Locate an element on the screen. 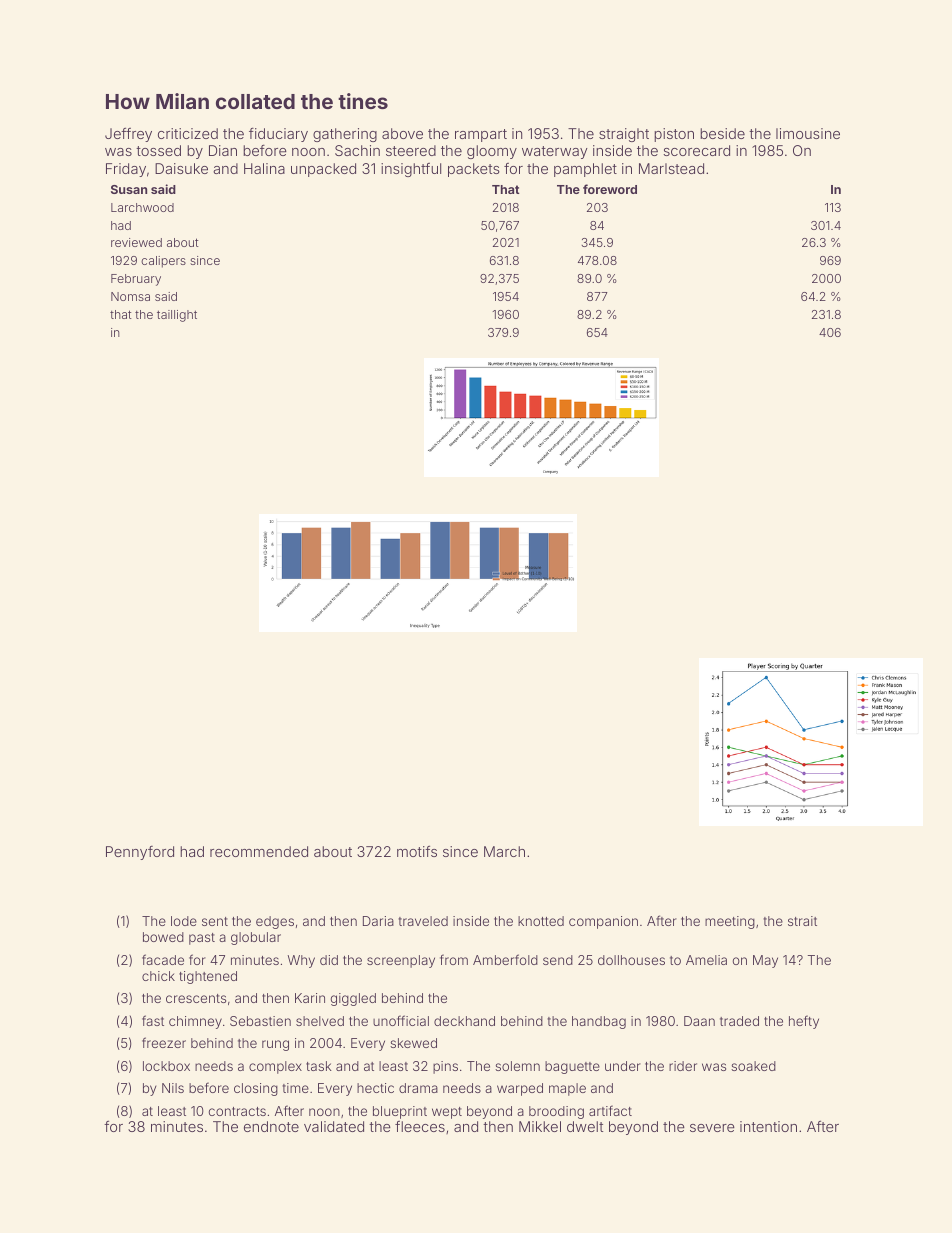 The image size is (952, 1233). recommended is located at coordinates (259, 851).
